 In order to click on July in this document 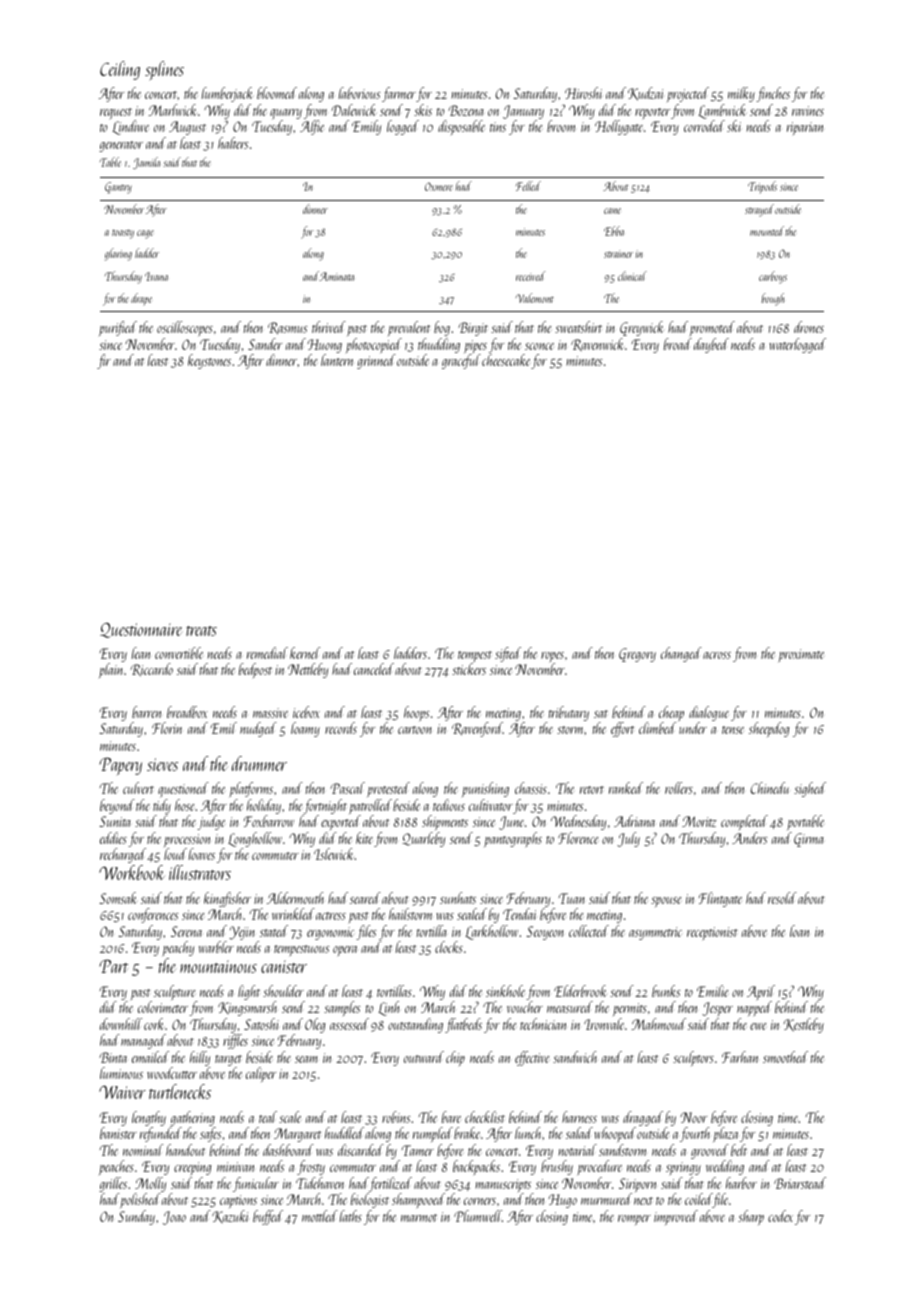, I will do `click(628, 839)`.
